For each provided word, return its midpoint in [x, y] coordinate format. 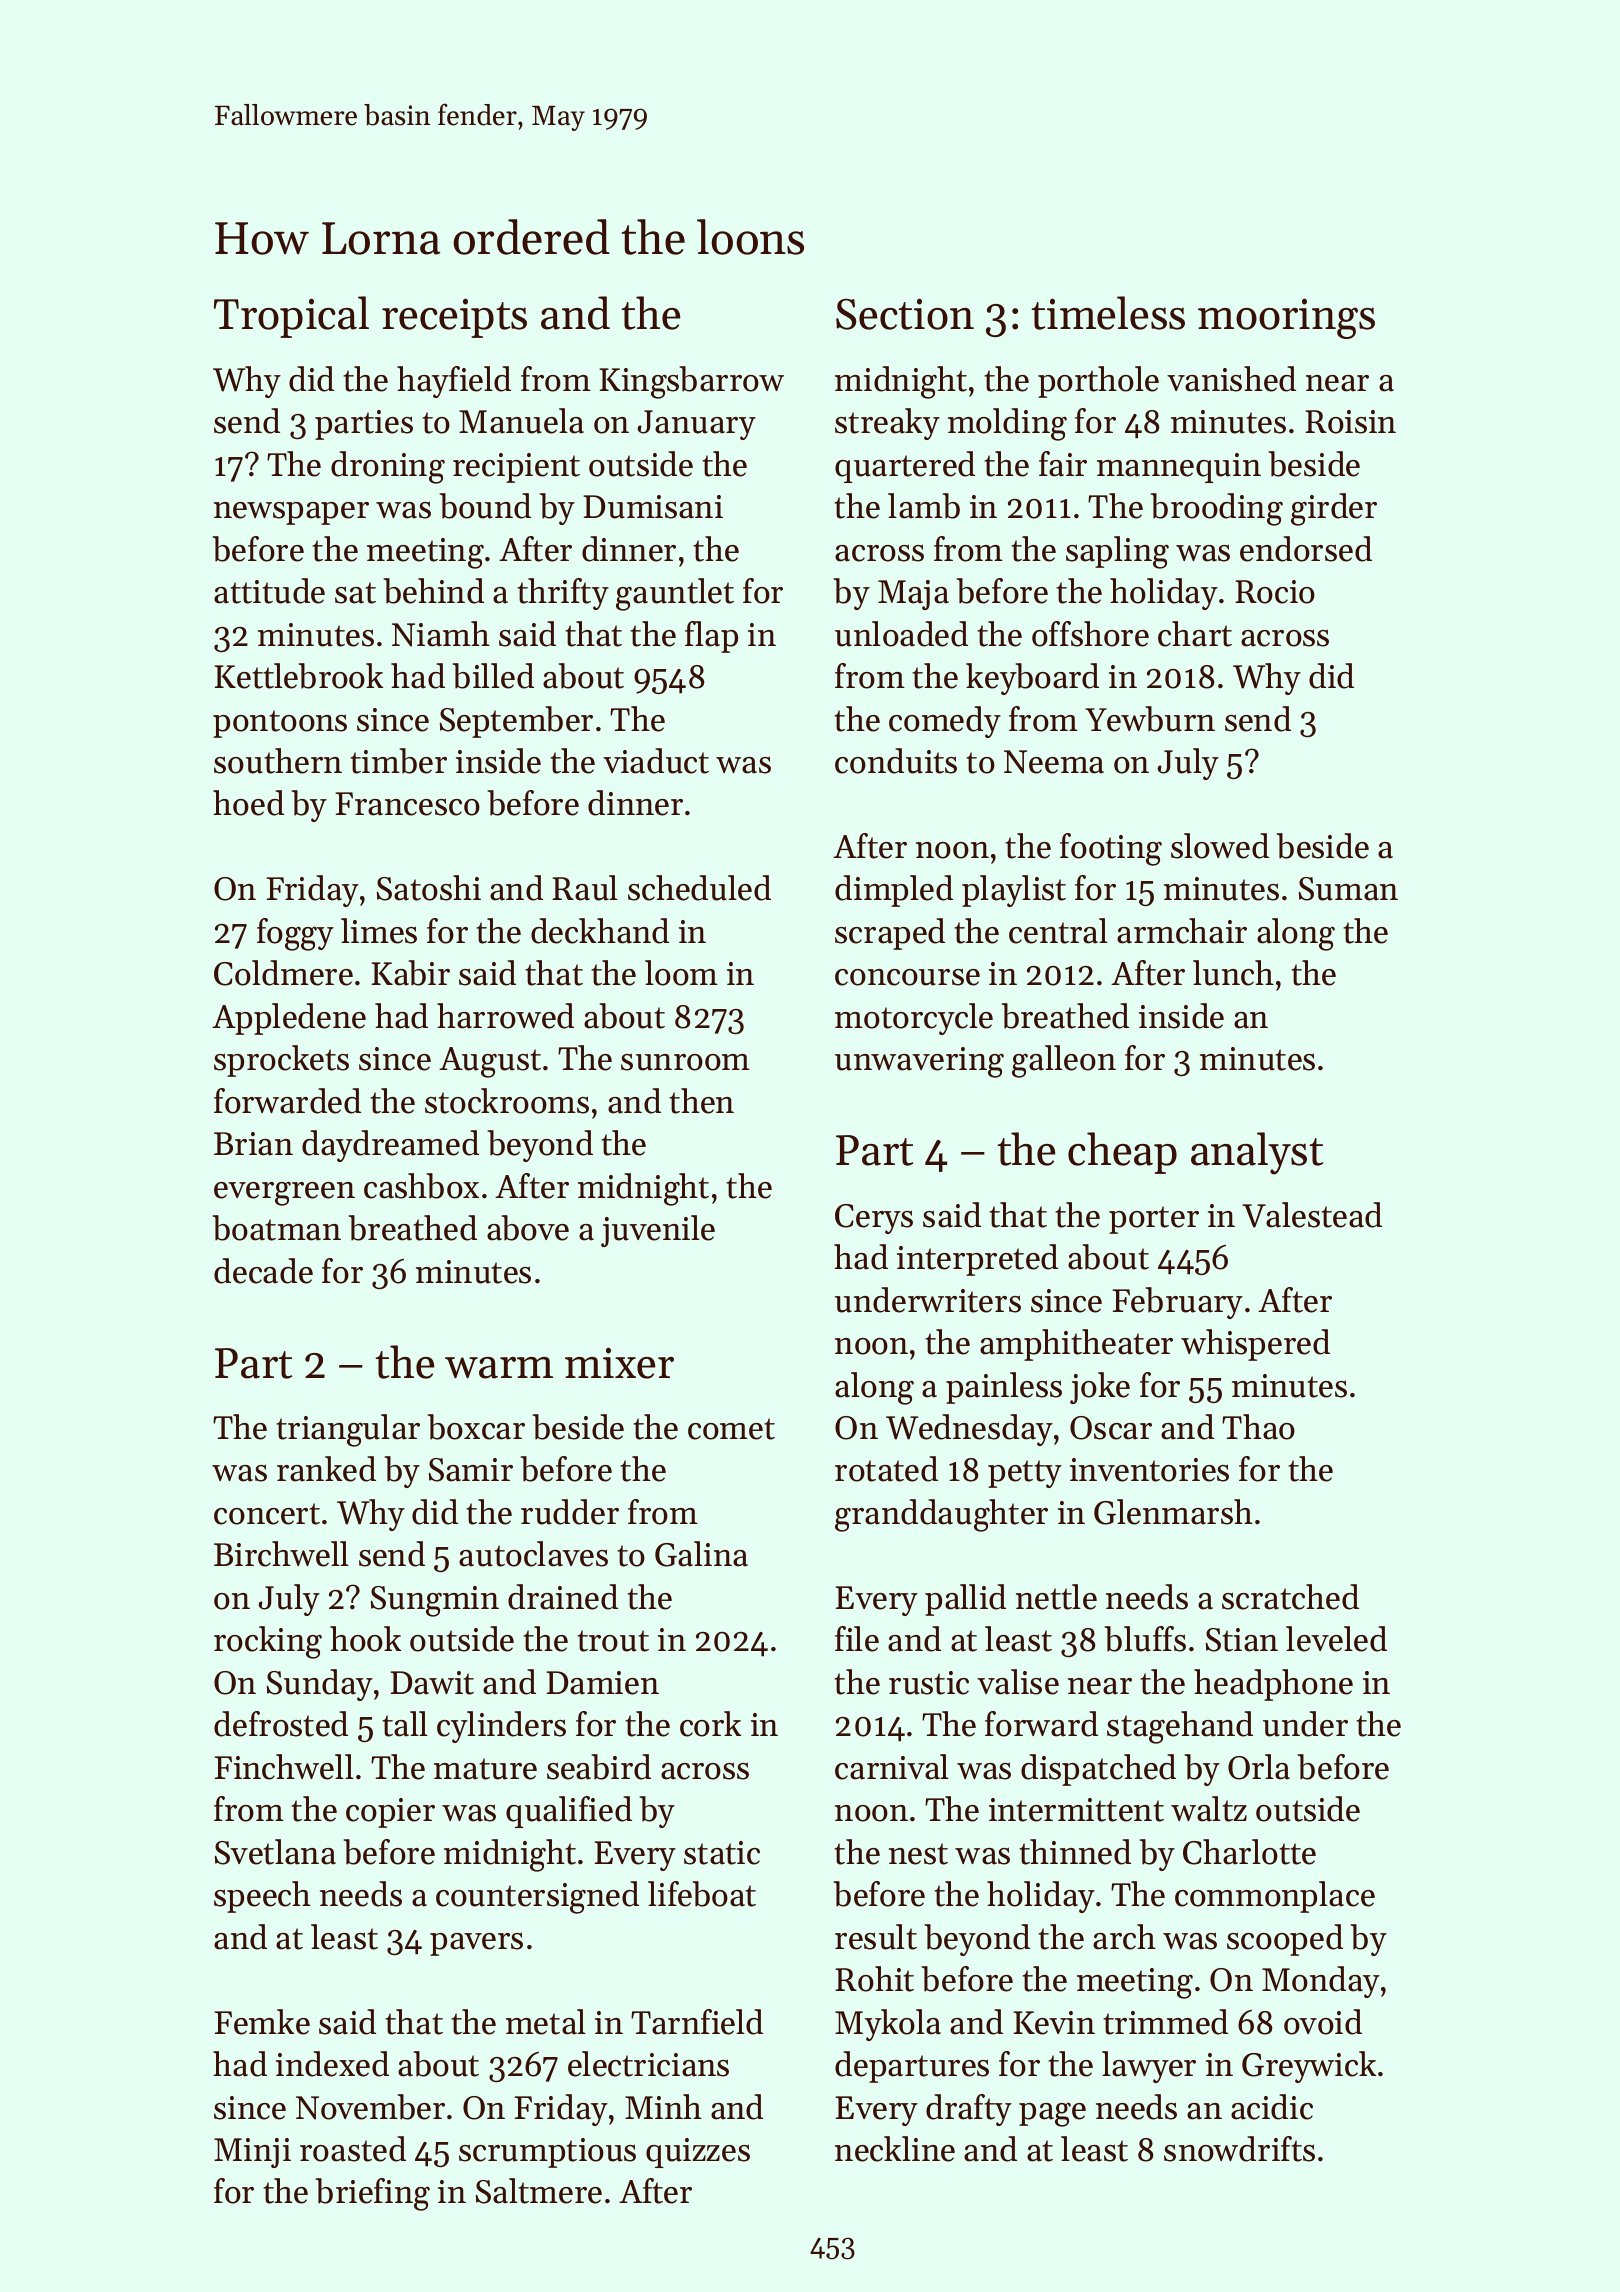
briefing [373, 2194]
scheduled [699, 888]
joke [1100, 1388]
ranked [326, 1469]
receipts [454, 318]
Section [905, 314]
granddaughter [941, 1515]
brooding [1217, 509]
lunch [1233, 973]
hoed [248, 803]
